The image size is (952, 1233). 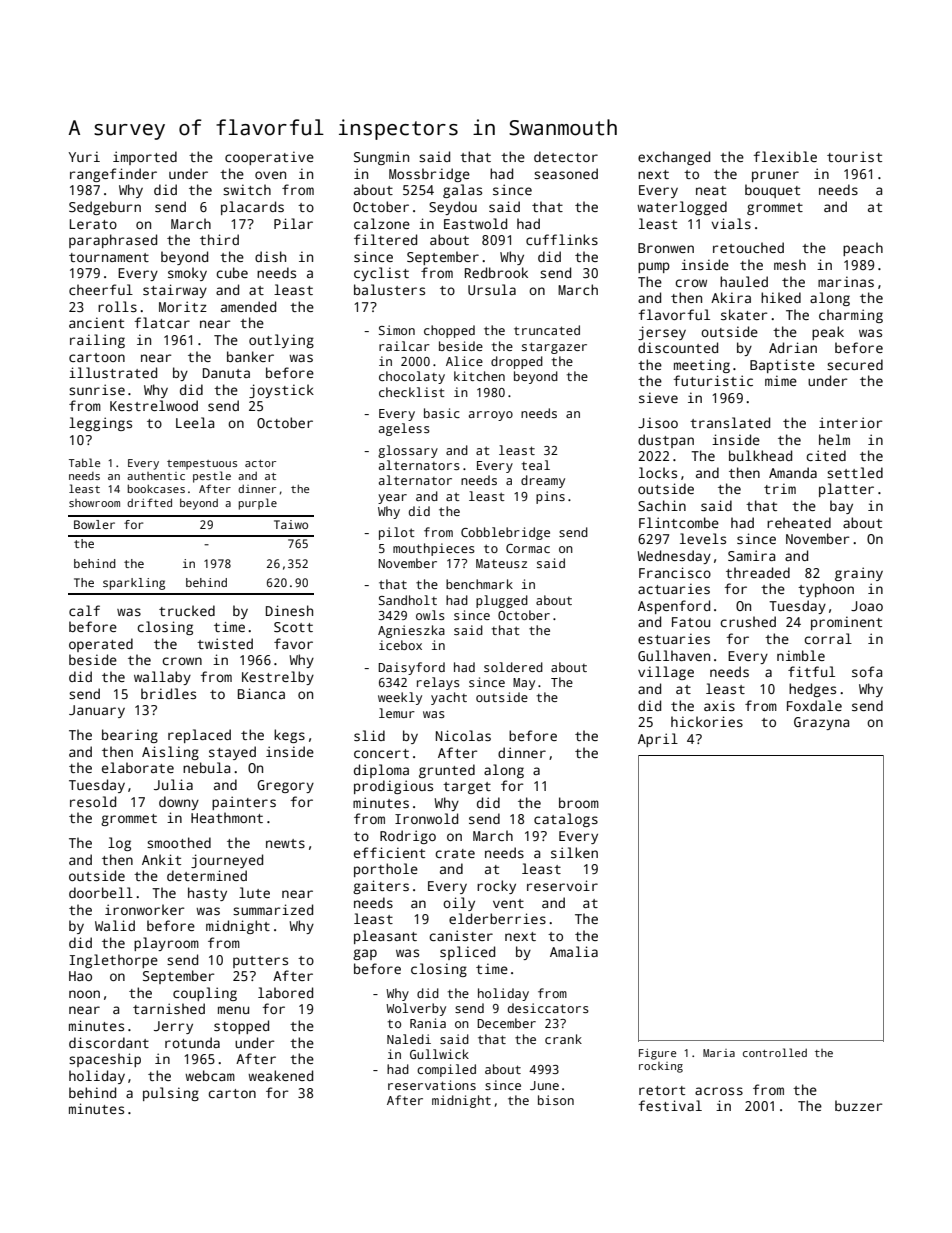 I want to click on tourist, so click(x=854, y=156).
